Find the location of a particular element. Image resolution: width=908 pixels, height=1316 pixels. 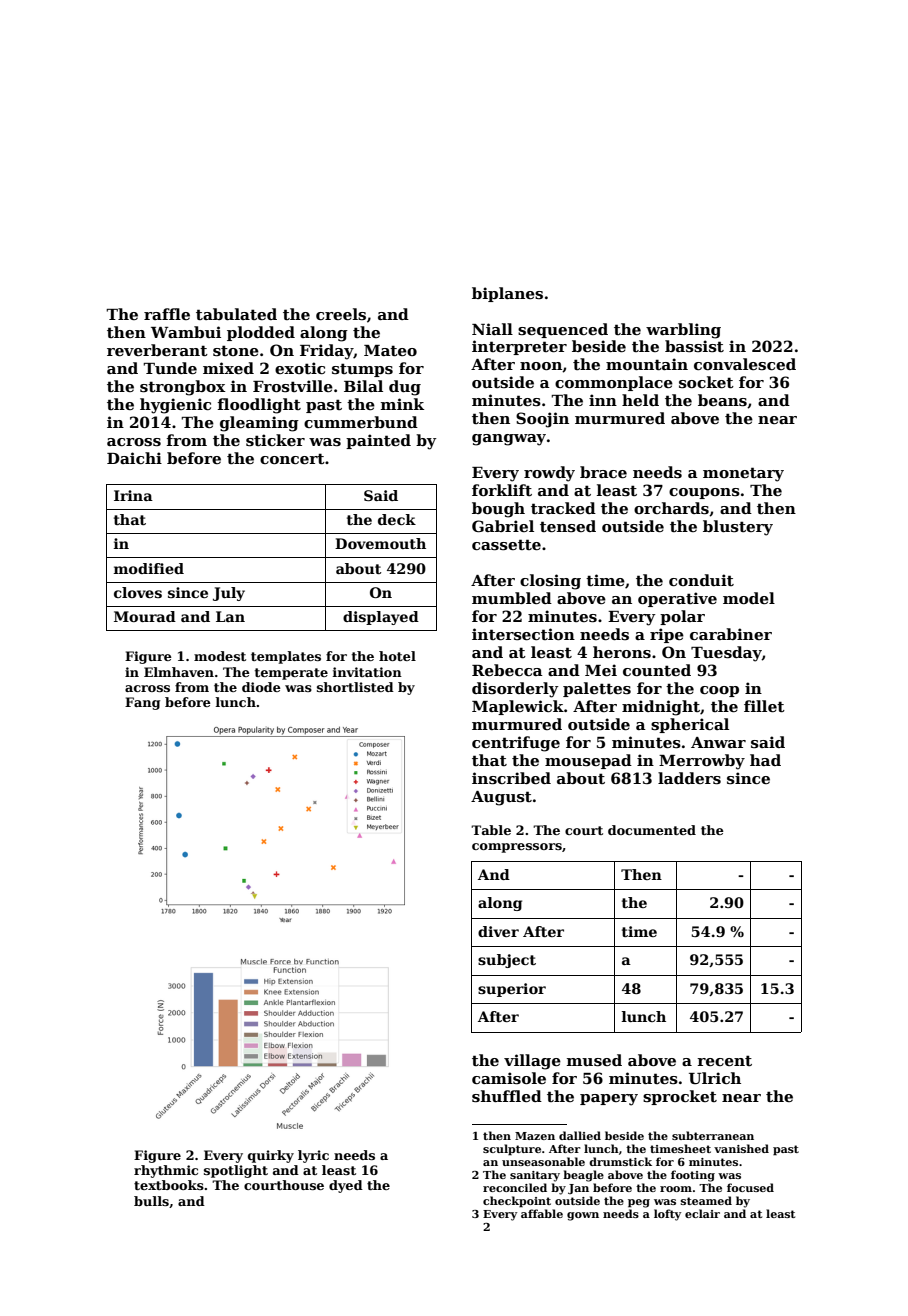

creels is located at coordinates (341, 314).
